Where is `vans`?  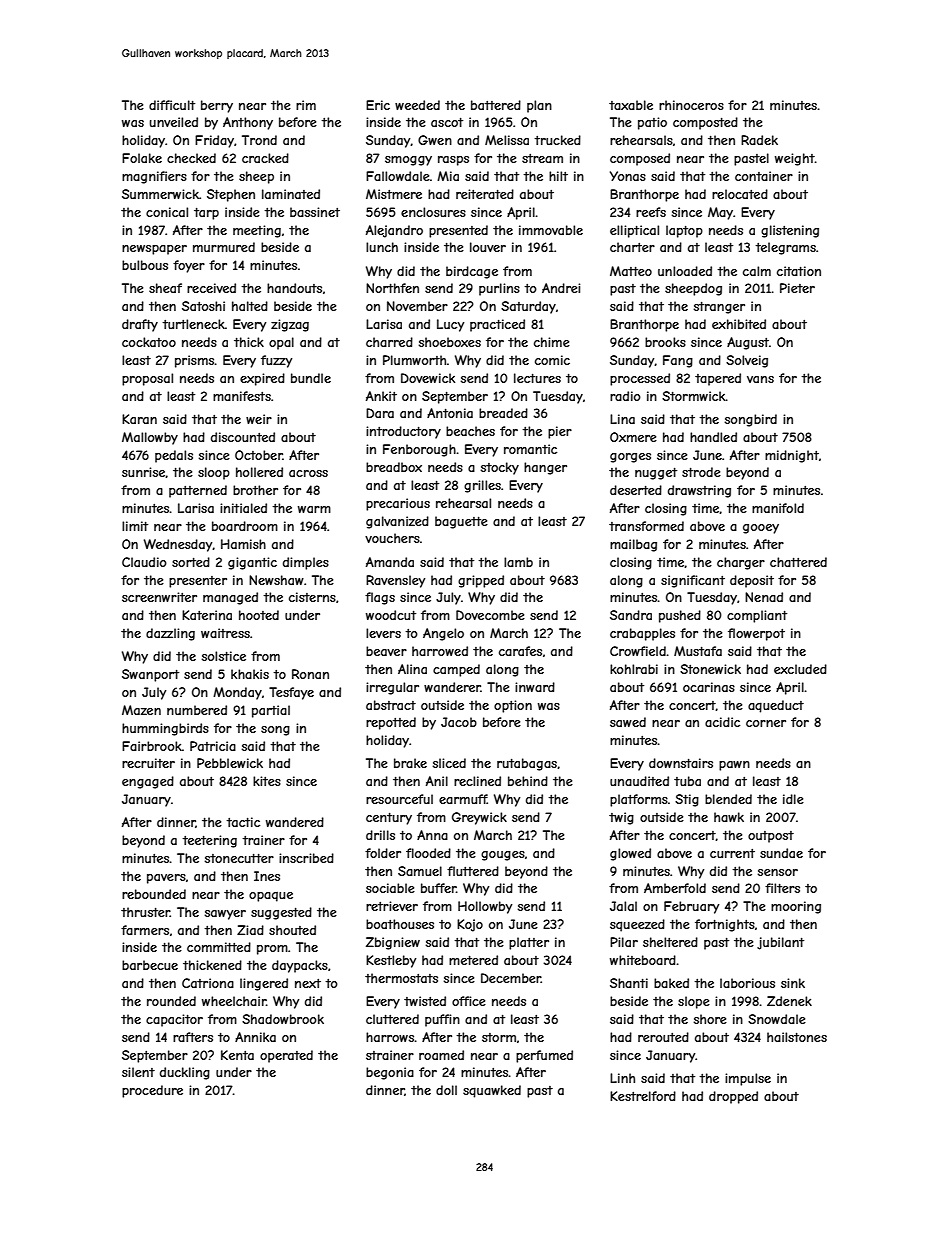
vans is located at coordinates (760, 379).
